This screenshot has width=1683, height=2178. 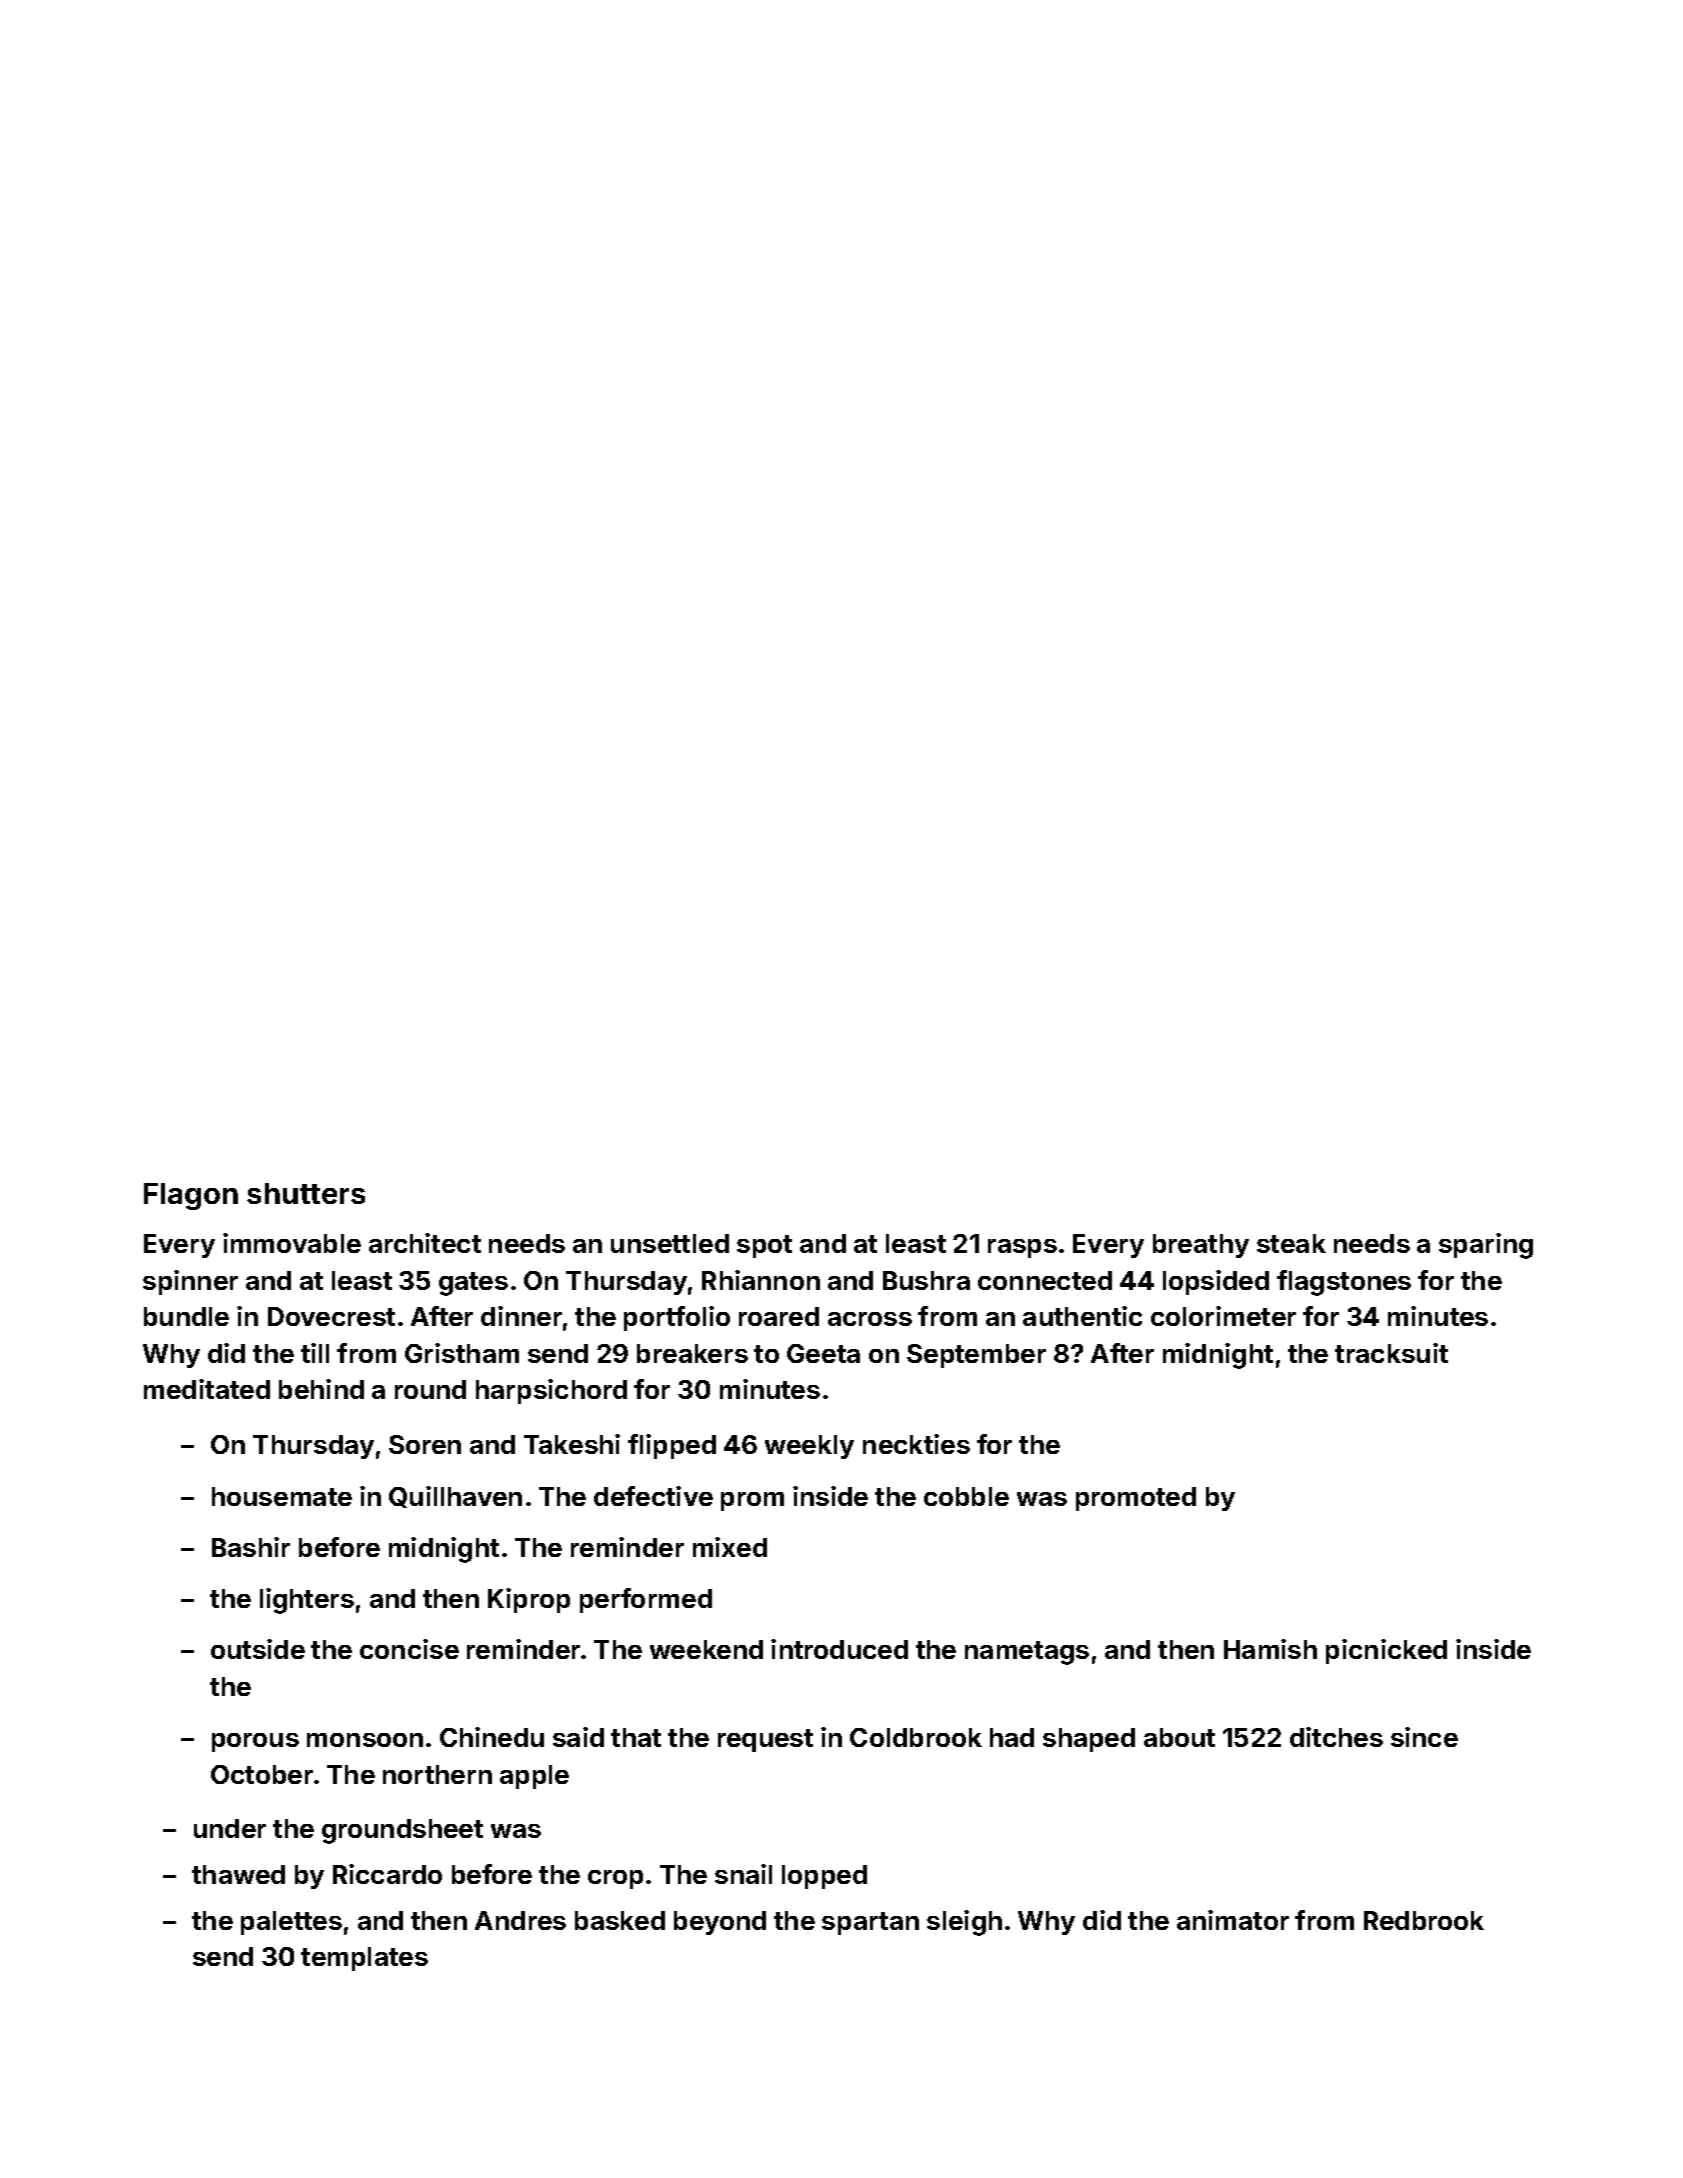 I want to click on nametags, so click(x=1027, y=1653).
